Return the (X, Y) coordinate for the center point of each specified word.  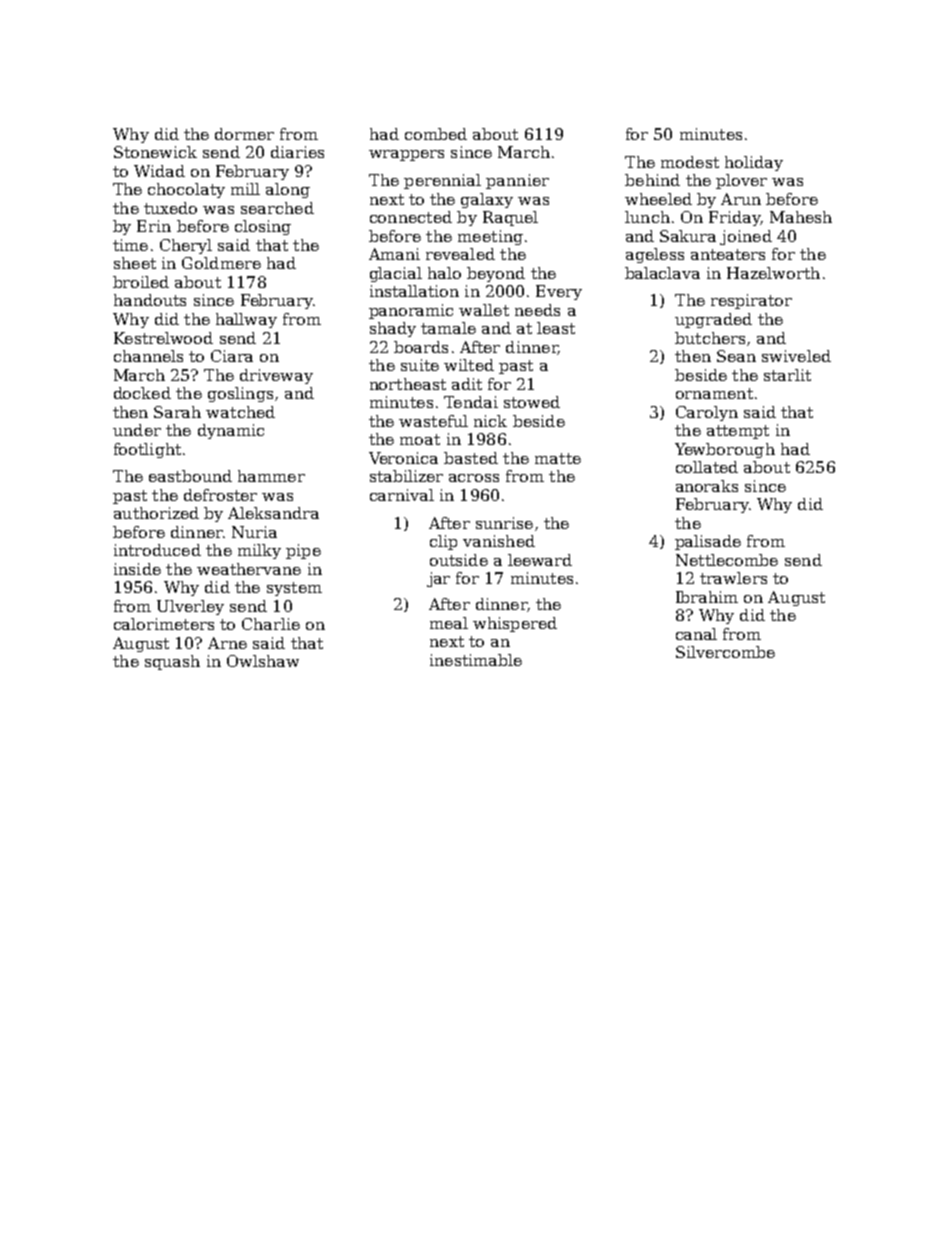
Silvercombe (725, 652)
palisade (708, 542)
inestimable (476, 660)
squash (172, 662)
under (137, 430)
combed (436, 134)
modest (690, 162)
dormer (244, 134)
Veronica (403, 458)
